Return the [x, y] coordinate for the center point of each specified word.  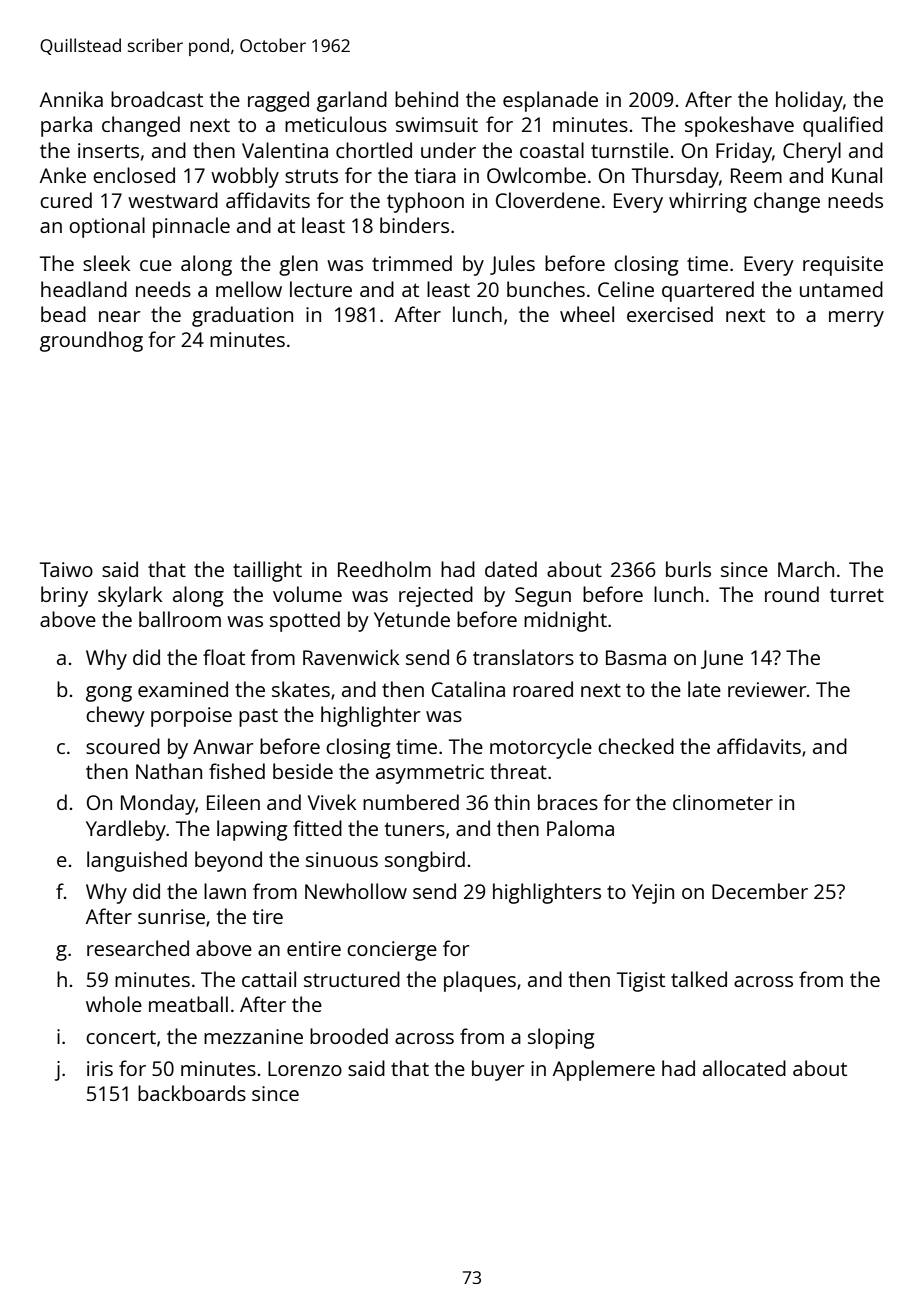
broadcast [157, 99]
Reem [756, 175]
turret [857, 595]
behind [426, 99]
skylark [130, 596]
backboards [192, 1093]
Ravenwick [351, 657]
